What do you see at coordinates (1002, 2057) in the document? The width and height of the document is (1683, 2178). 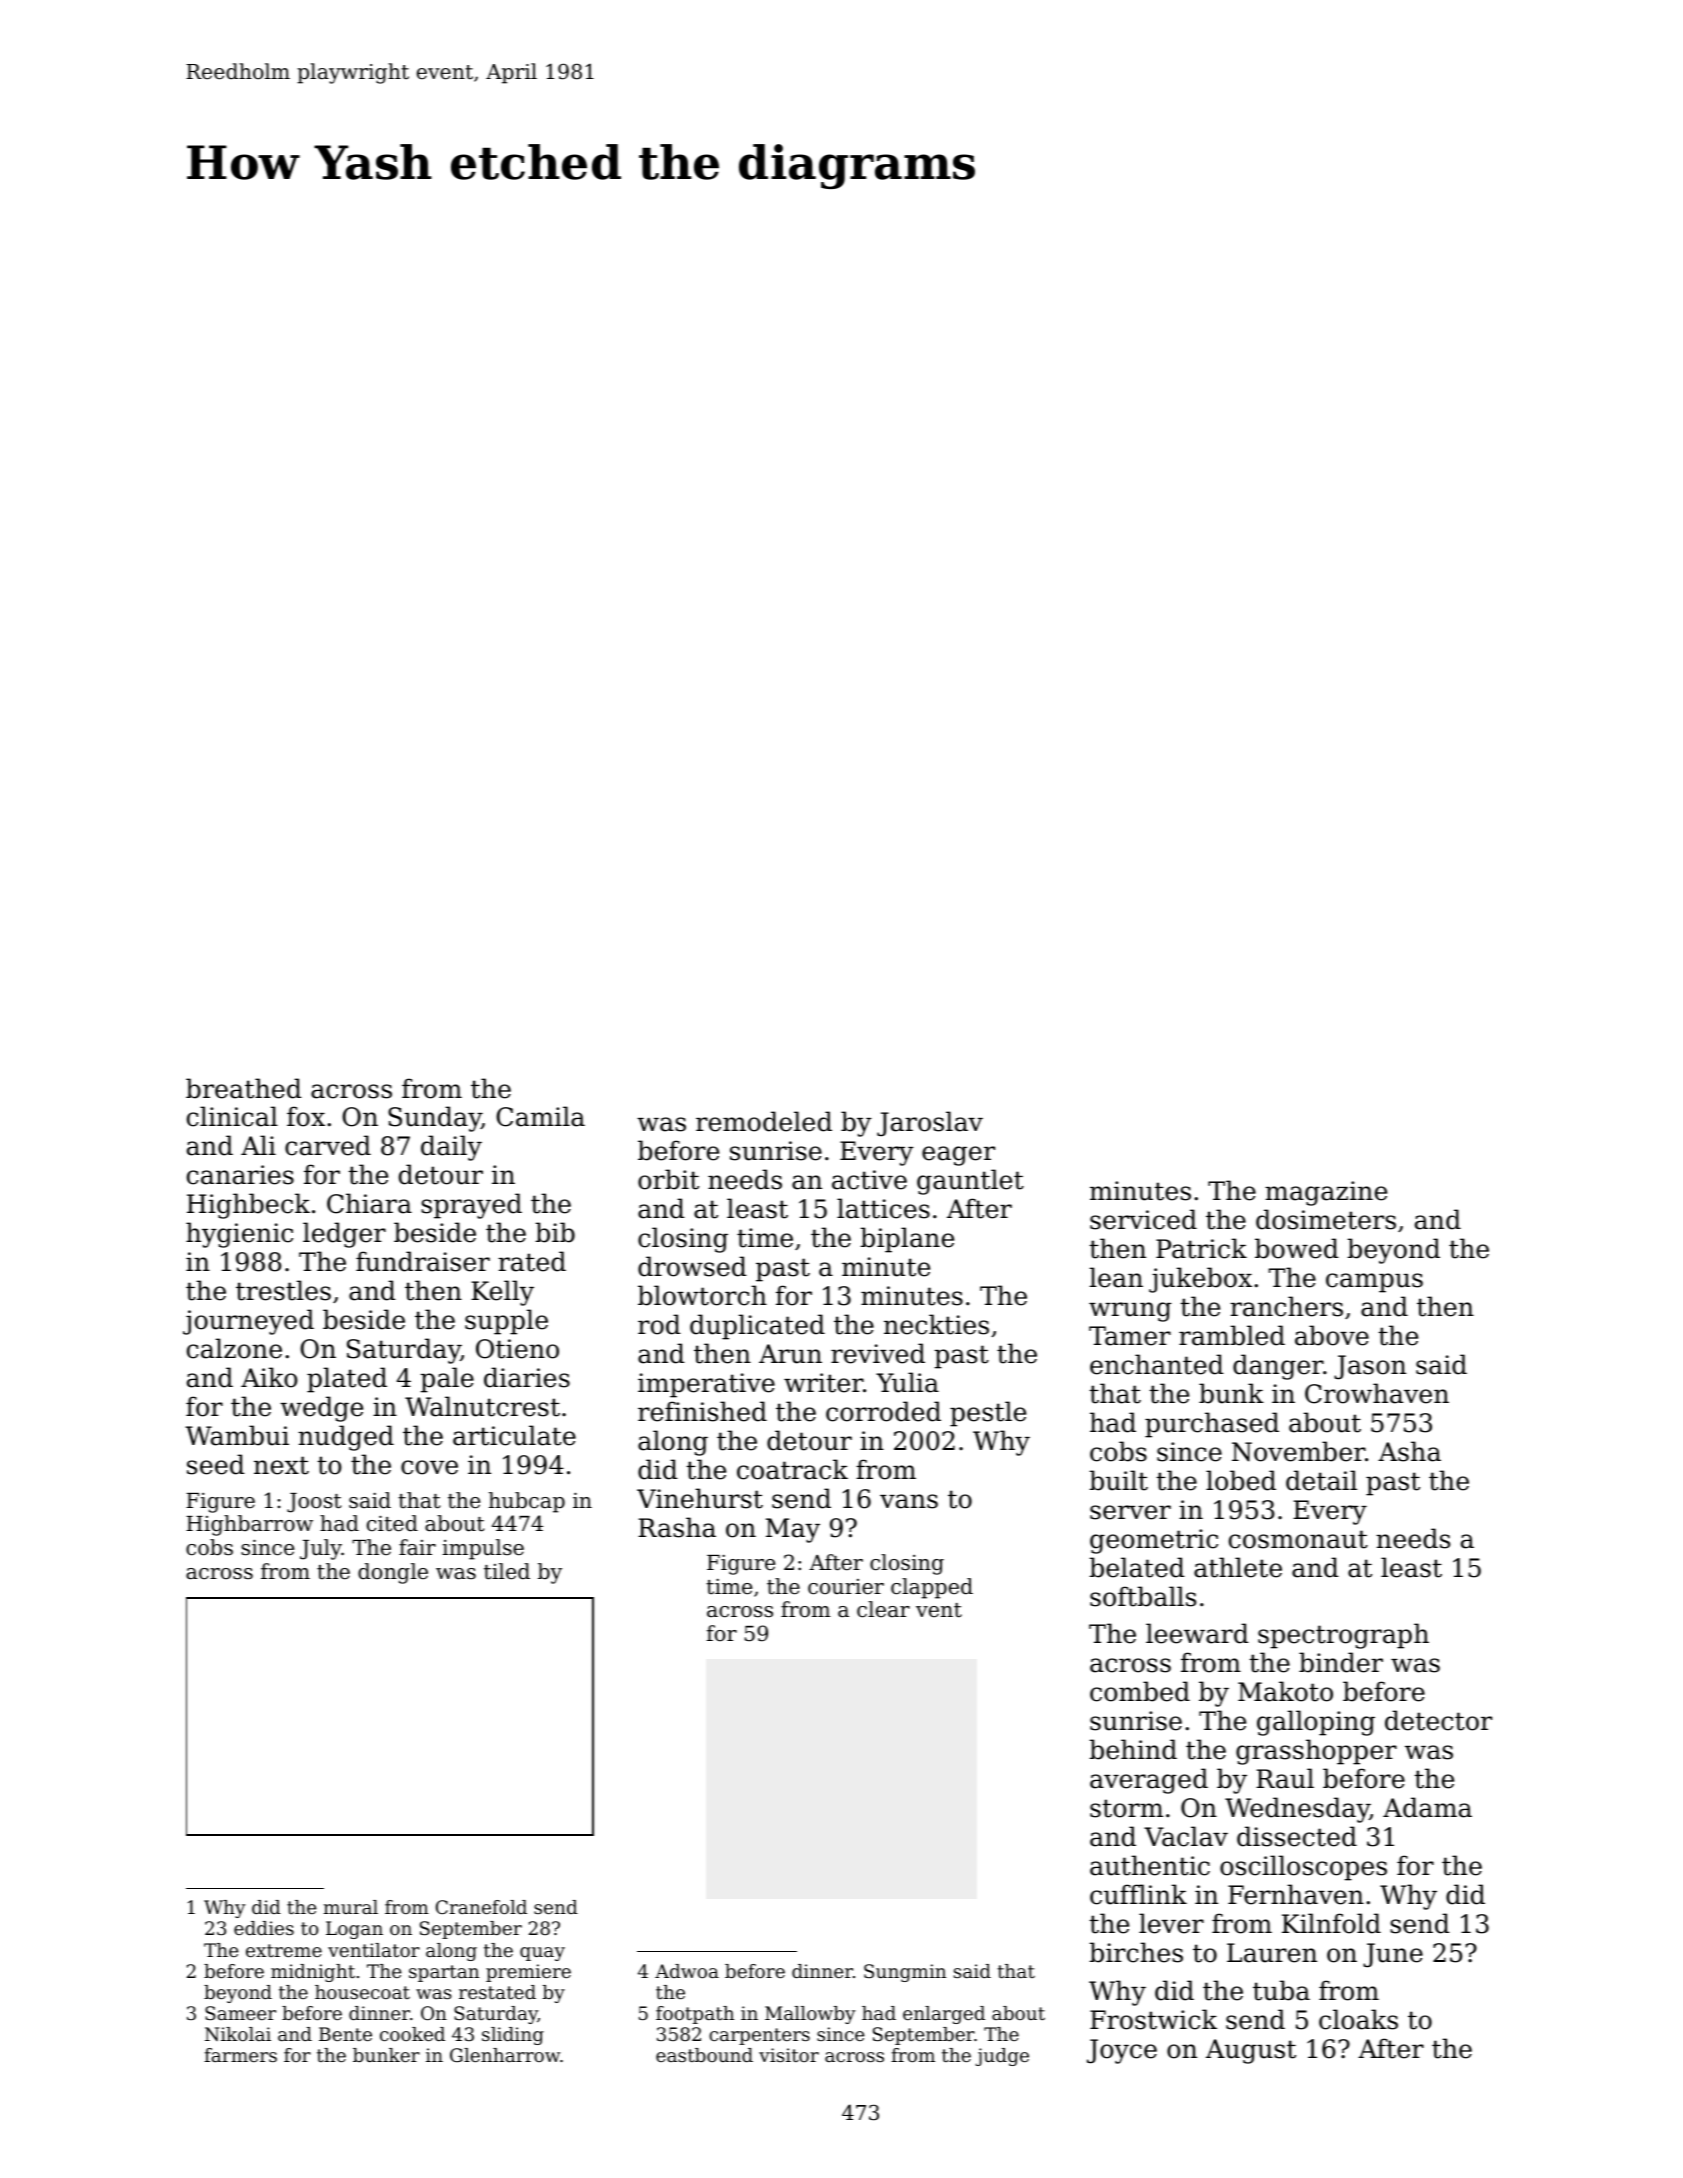 I see `judge` at bounding box center [1002, 2057].
